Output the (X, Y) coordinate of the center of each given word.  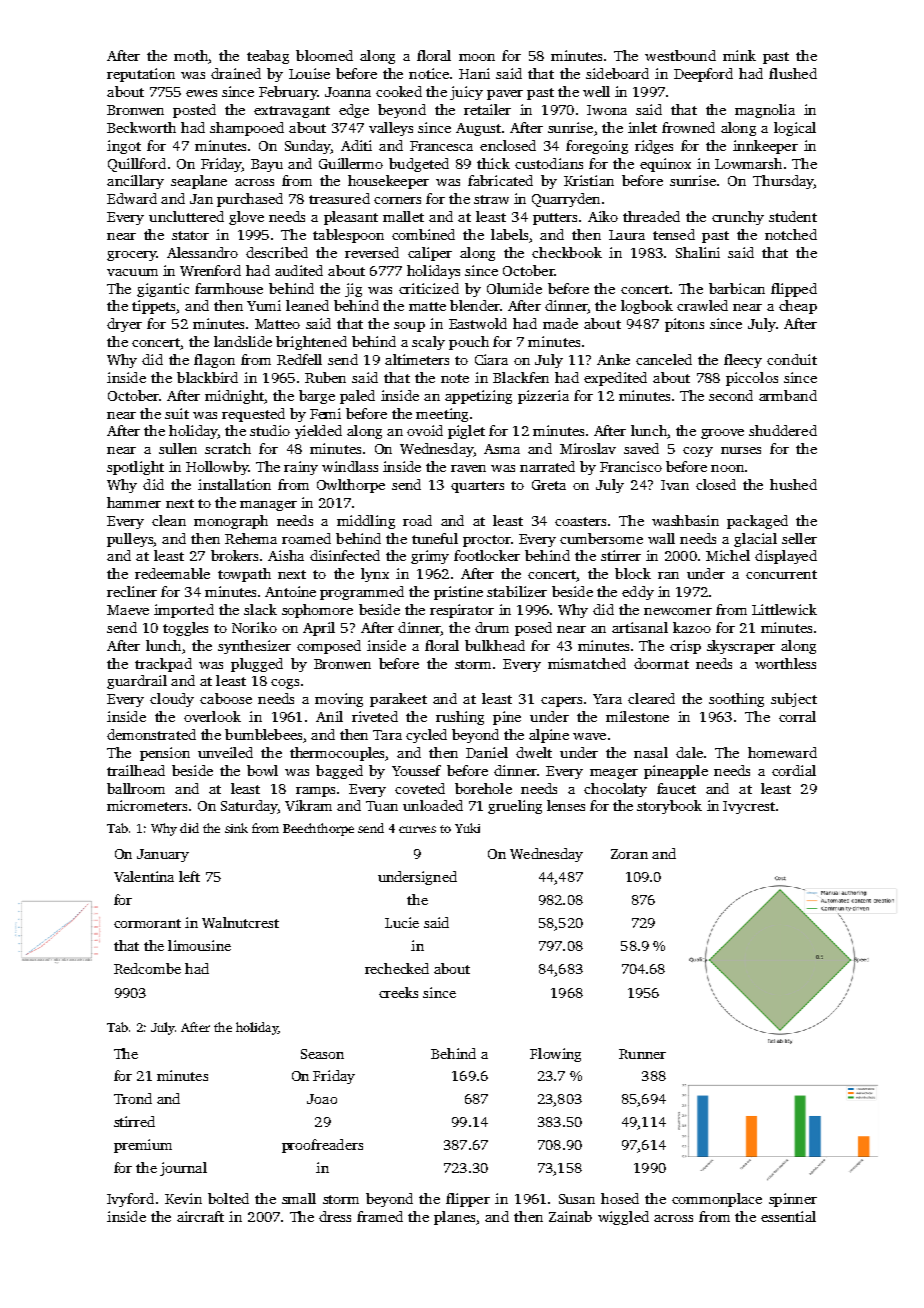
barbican (737, 288)
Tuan (382, 806)
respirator (462, 611)
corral (797, 716)
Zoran (629, 854)
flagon (214, 361)
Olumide (514, 288)
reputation (141, 75)
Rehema (251, 538)
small (299, 1198)
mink (739, 55)
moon (477, 57)
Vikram (308, 805)
